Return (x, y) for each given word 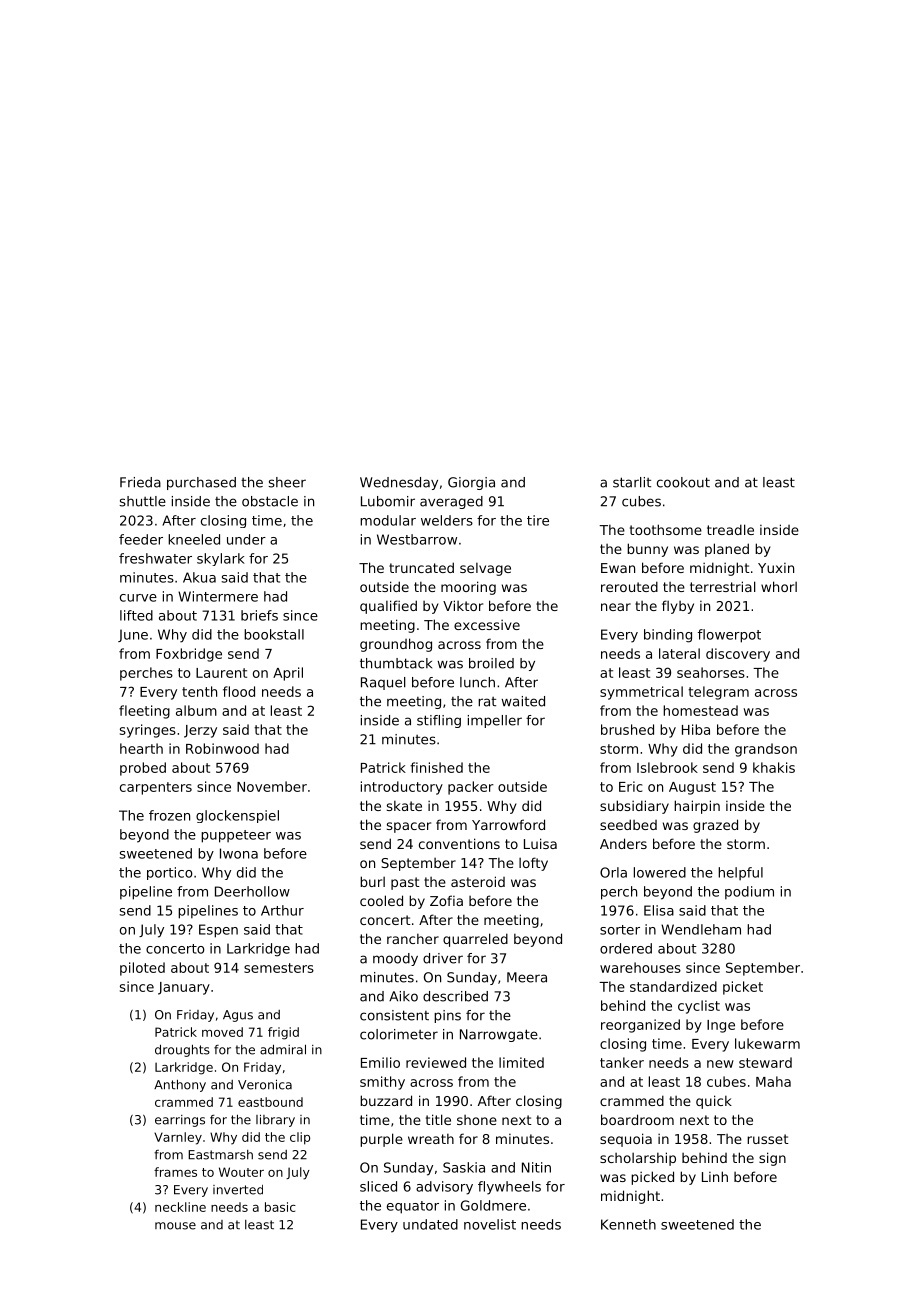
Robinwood (222, 748)
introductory (402, 788)
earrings (180, 1121)
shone (477, 1120)
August (692, 788)
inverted (238, 1190)
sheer (287, 482)
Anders (623, 843)
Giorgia (471, 483)
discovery (738, 655)
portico (170, 873)
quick (714, 1102)
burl (372, 881)
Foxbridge (189, 655)
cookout (683, 482)
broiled (491, 663)
